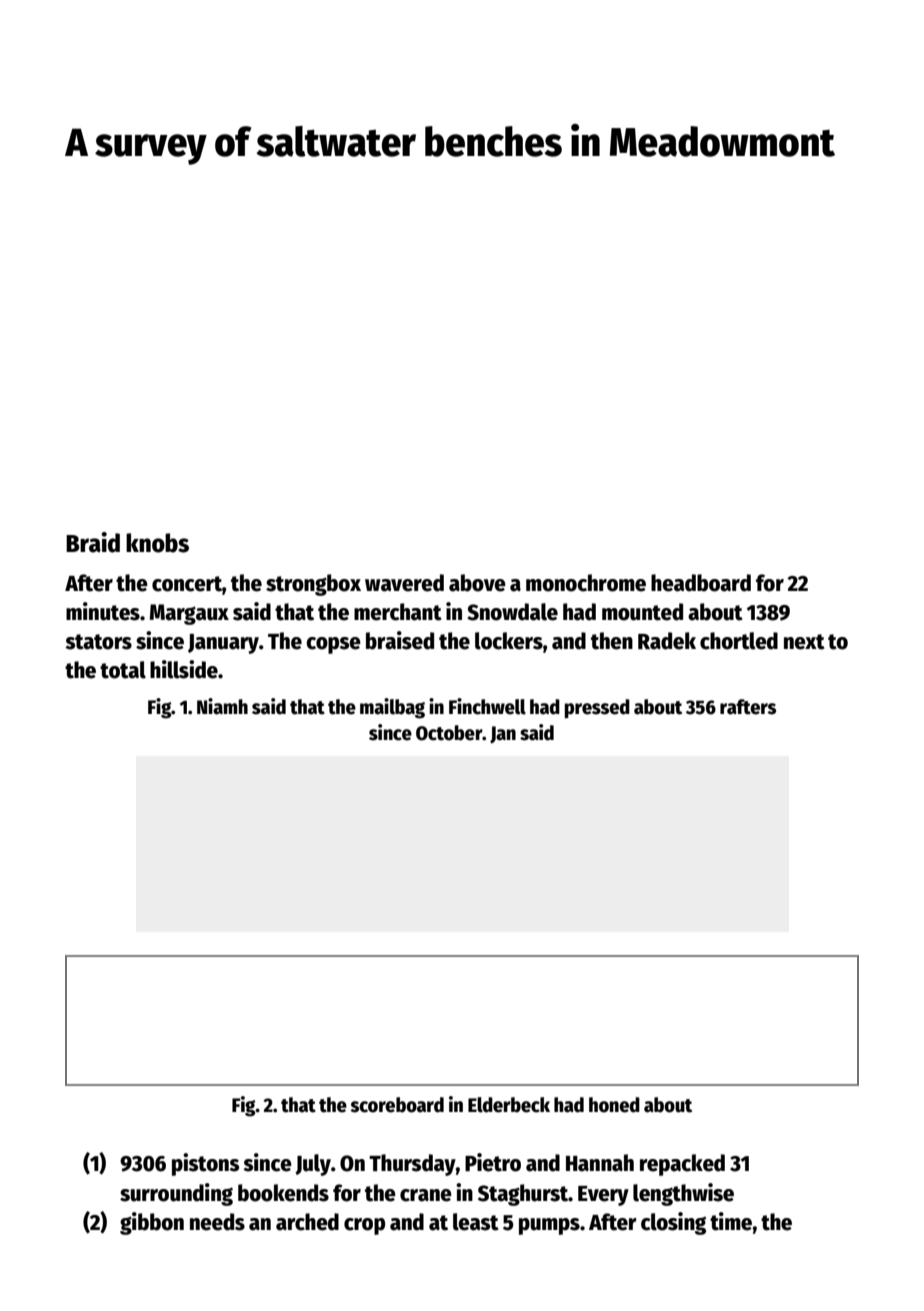  I want to click on merchant, so click(398, 612).
